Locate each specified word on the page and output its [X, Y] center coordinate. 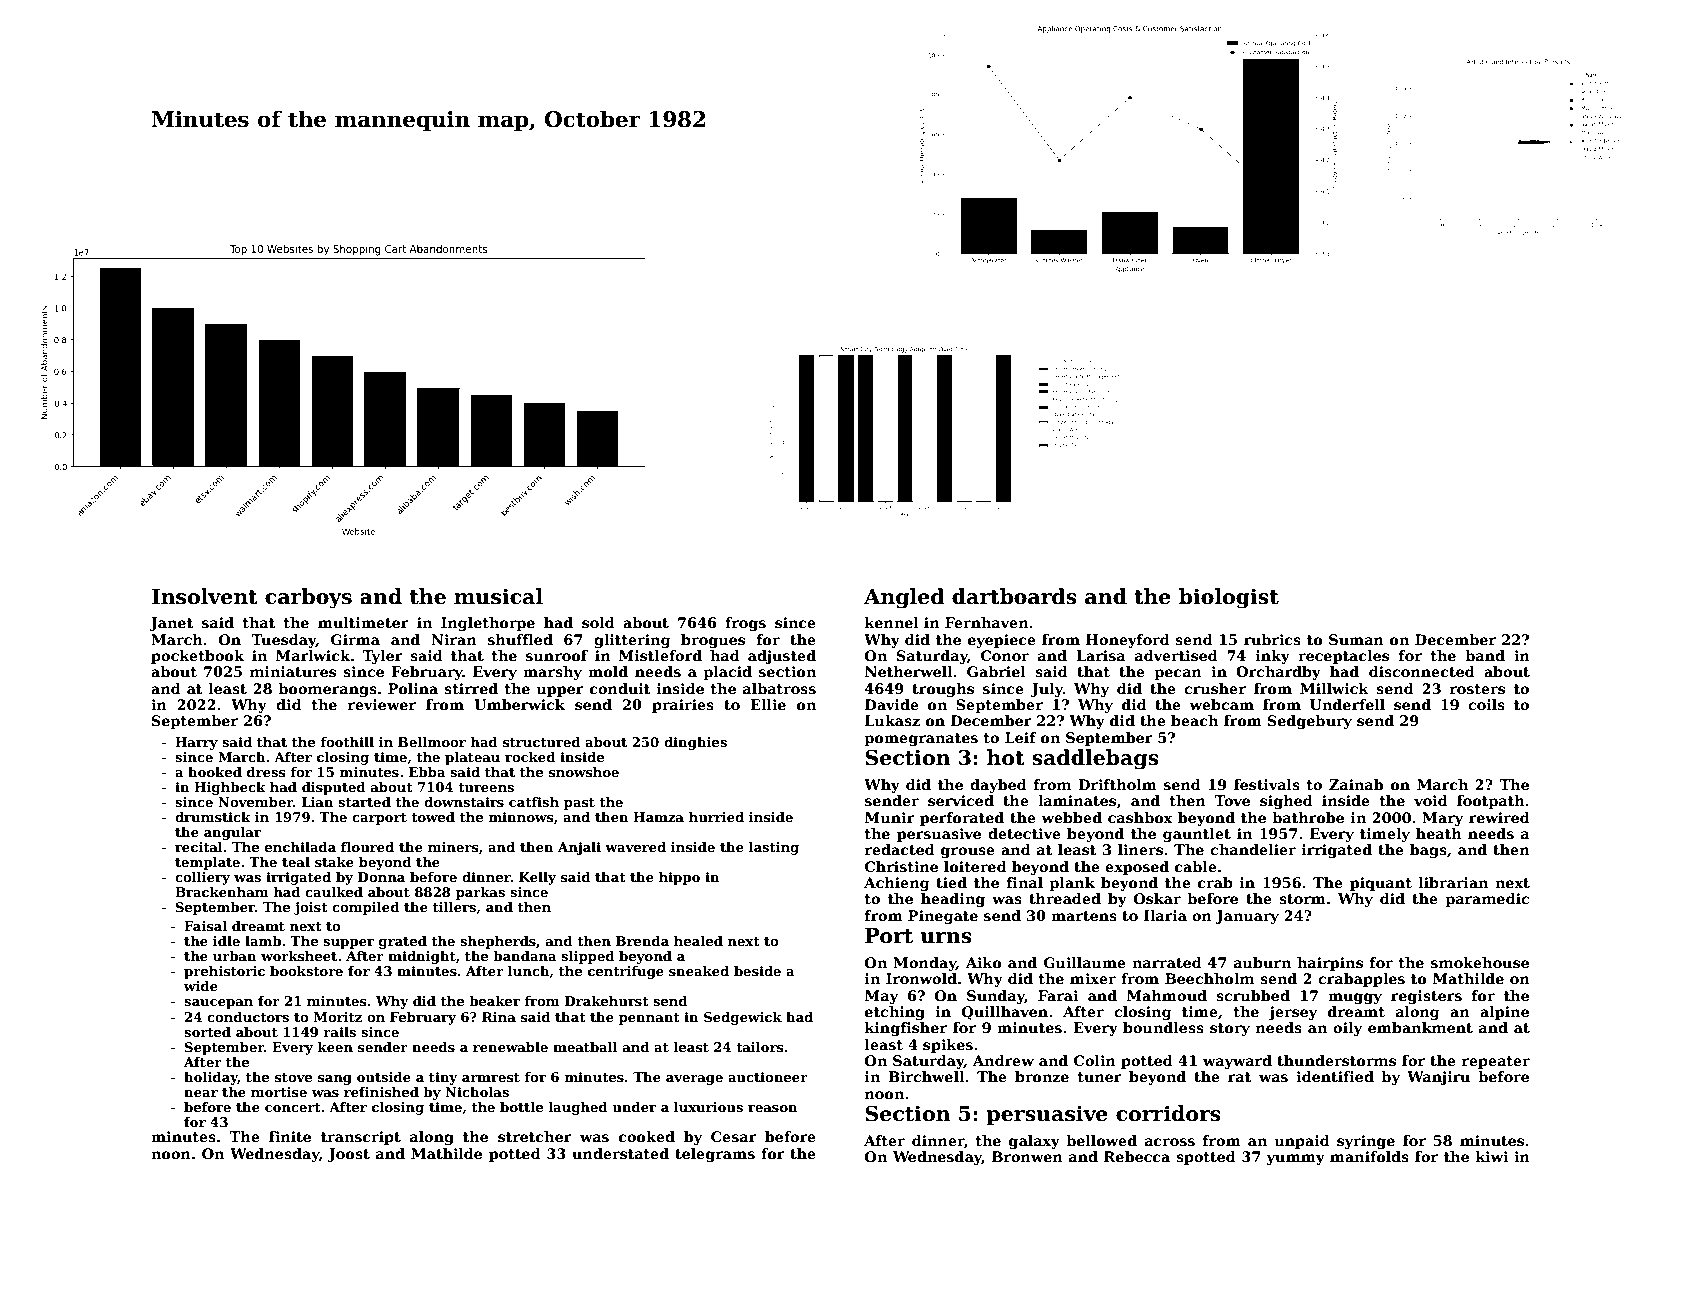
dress [266, 772]
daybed [998, 786]
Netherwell [908, 671]
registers [1426, 997]
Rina [499, 1017]
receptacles [1343, 657]
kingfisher [906, 1029]
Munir [890, 817]
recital [199, 847]
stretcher [535, 1136]
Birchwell [926, 1076]
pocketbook [197, 657]
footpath [1491, 802]
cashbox [1140, 817]
